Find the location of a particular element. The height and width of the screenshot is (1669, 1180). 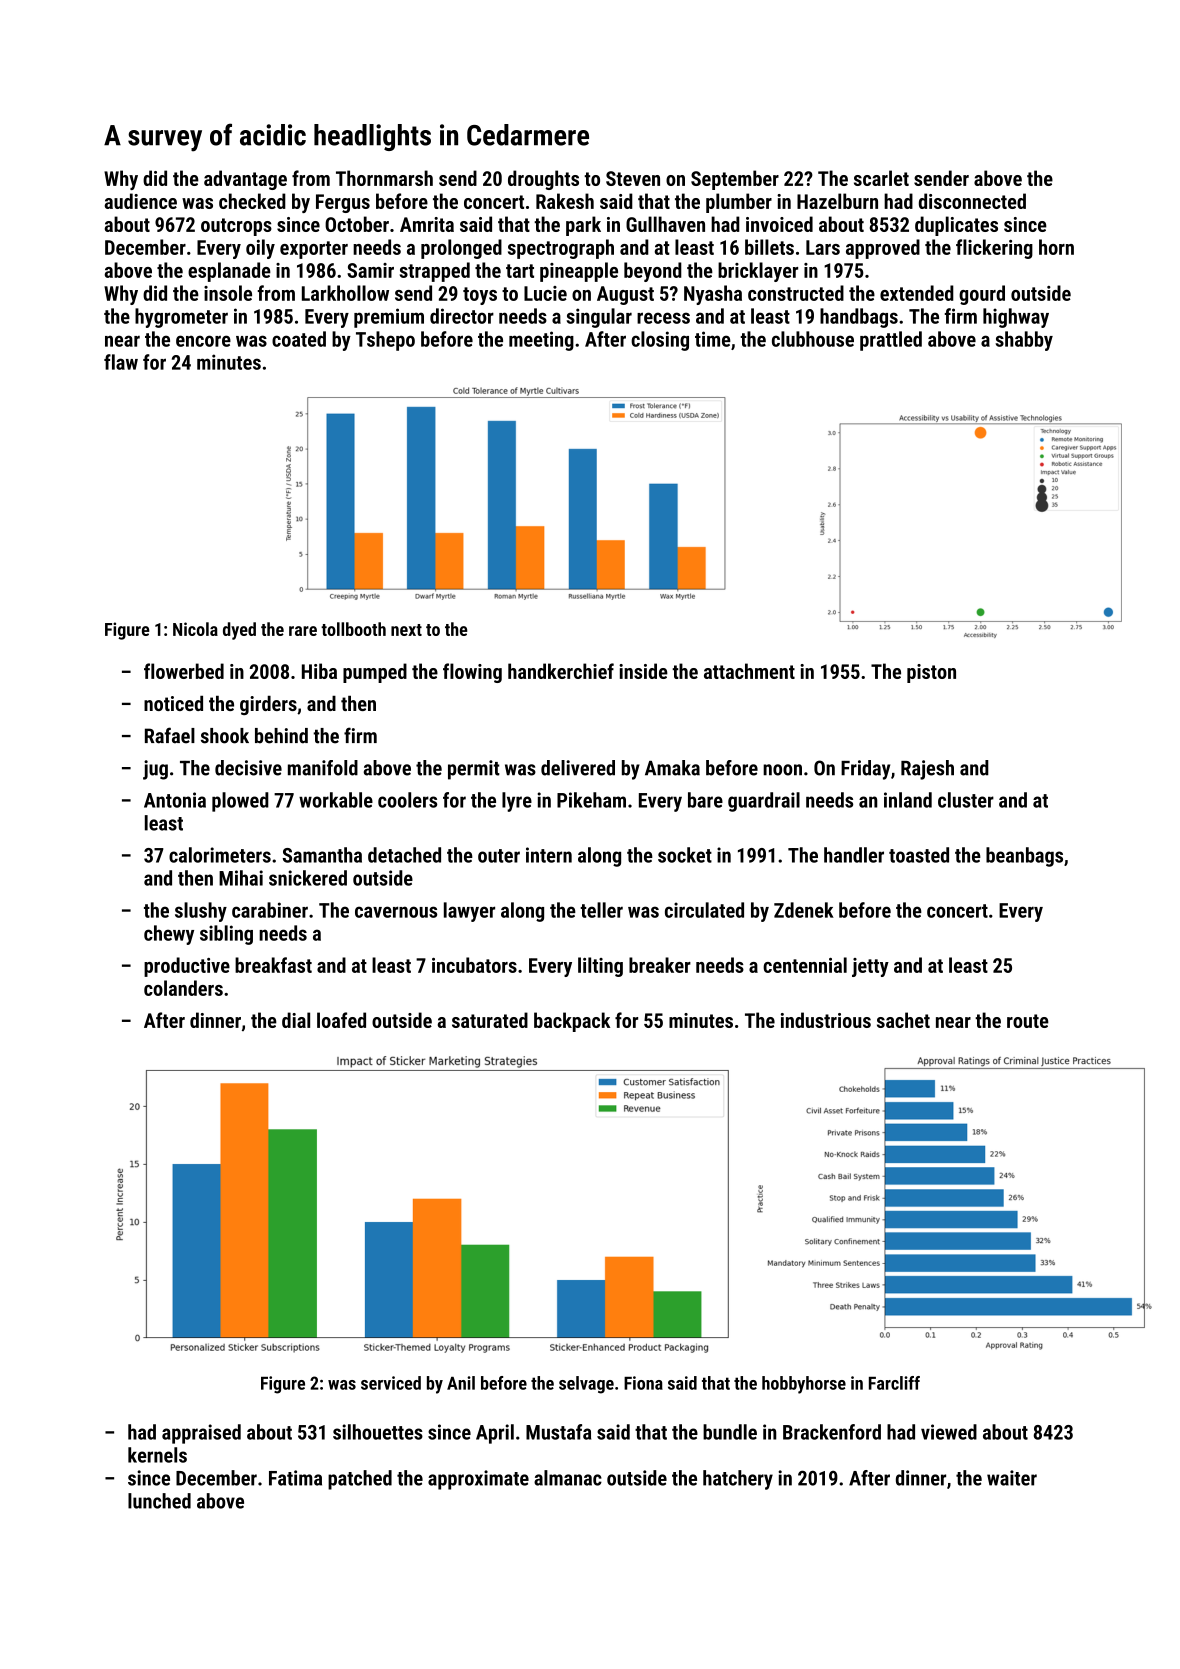

Fatima is located at coordinates (295, 1478).
